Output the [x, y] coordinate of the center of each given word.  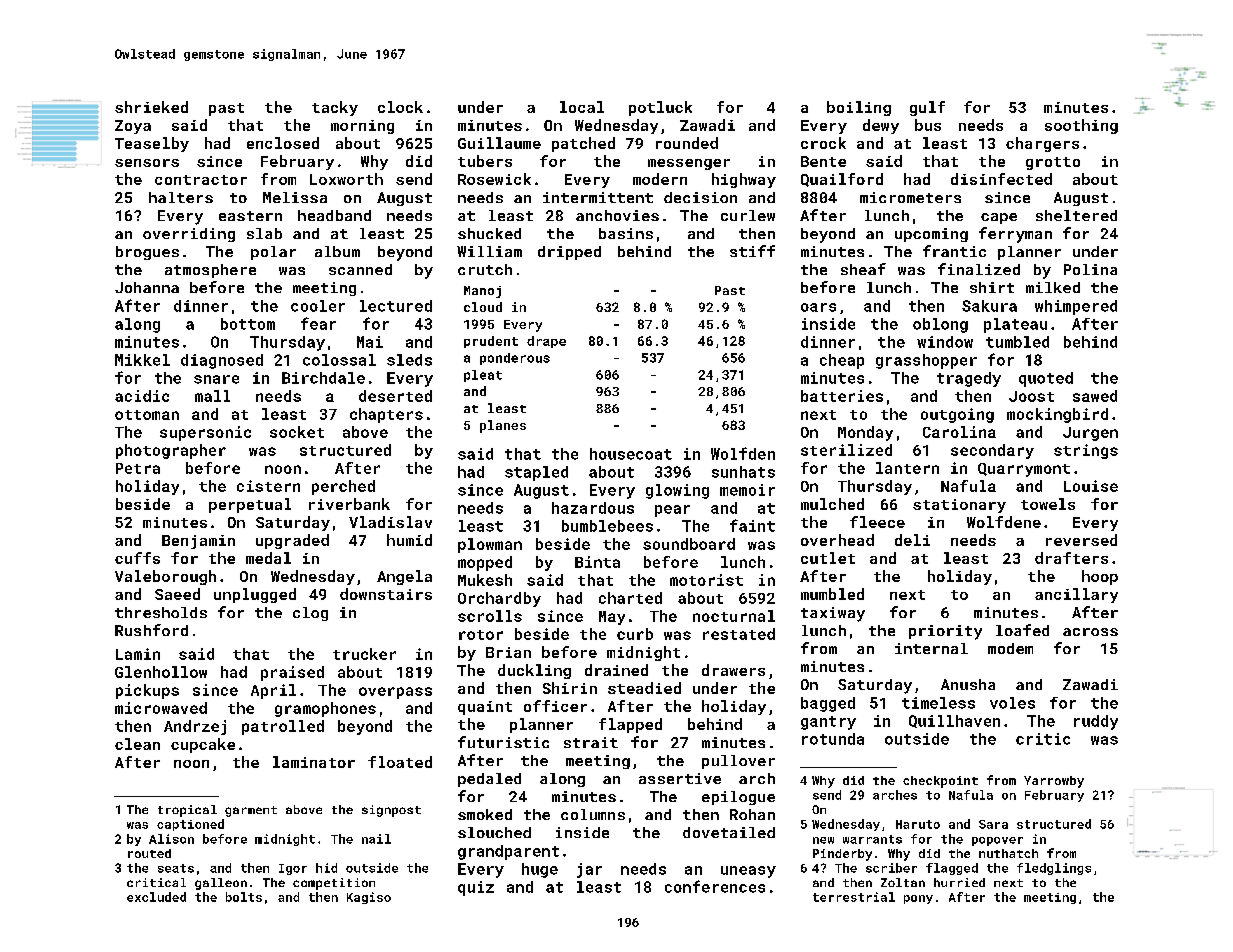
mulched [832, 504]
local [582, 107]
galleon [221, 884]
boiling [859, 108]
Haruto [918, 824]
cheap [842, 361]
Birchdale [323, 378]
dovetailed [729, 832]
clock [400, 107]
